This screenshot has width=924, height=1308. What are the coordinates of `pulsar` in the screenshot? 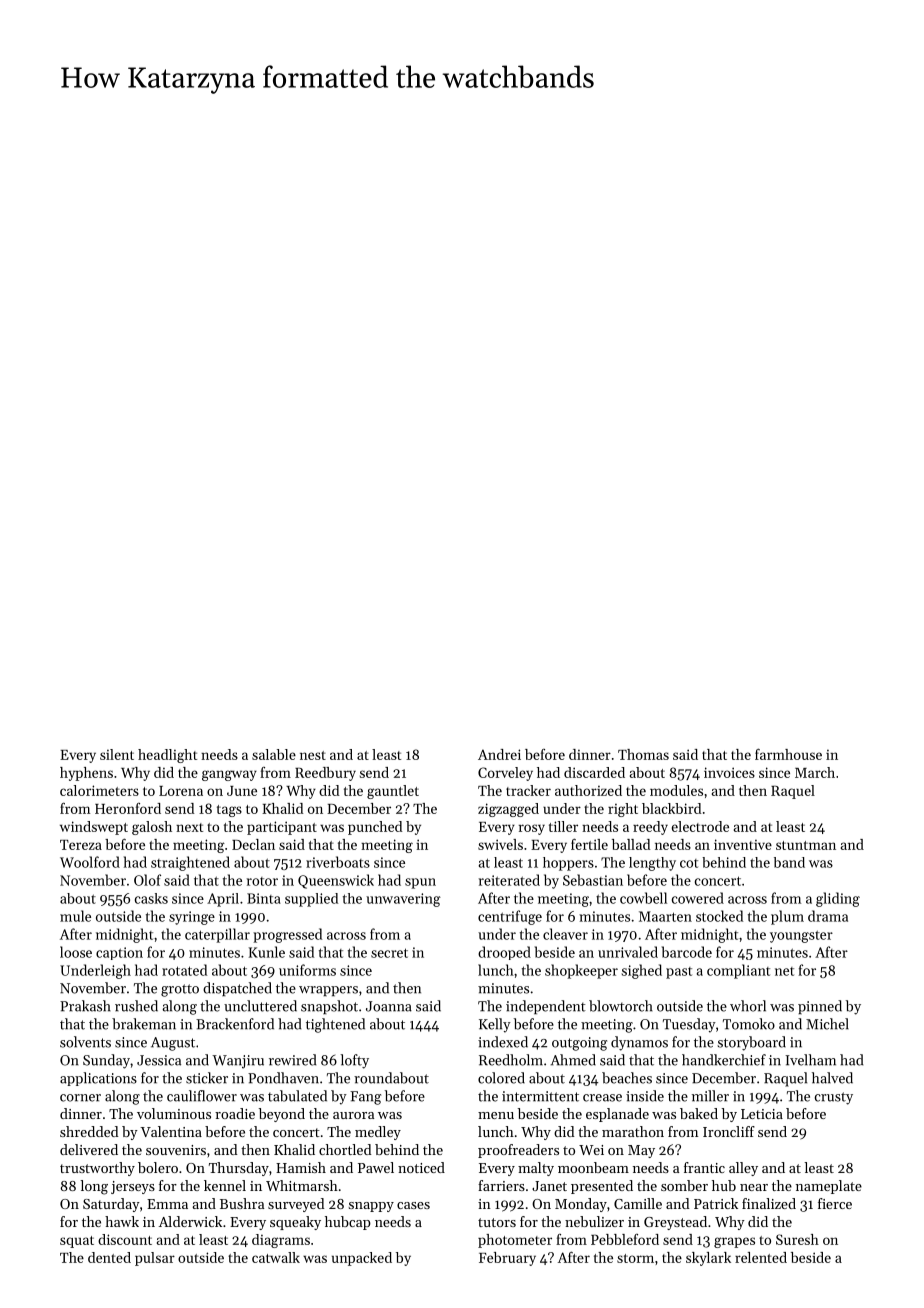 It's located at (155, 1259).
